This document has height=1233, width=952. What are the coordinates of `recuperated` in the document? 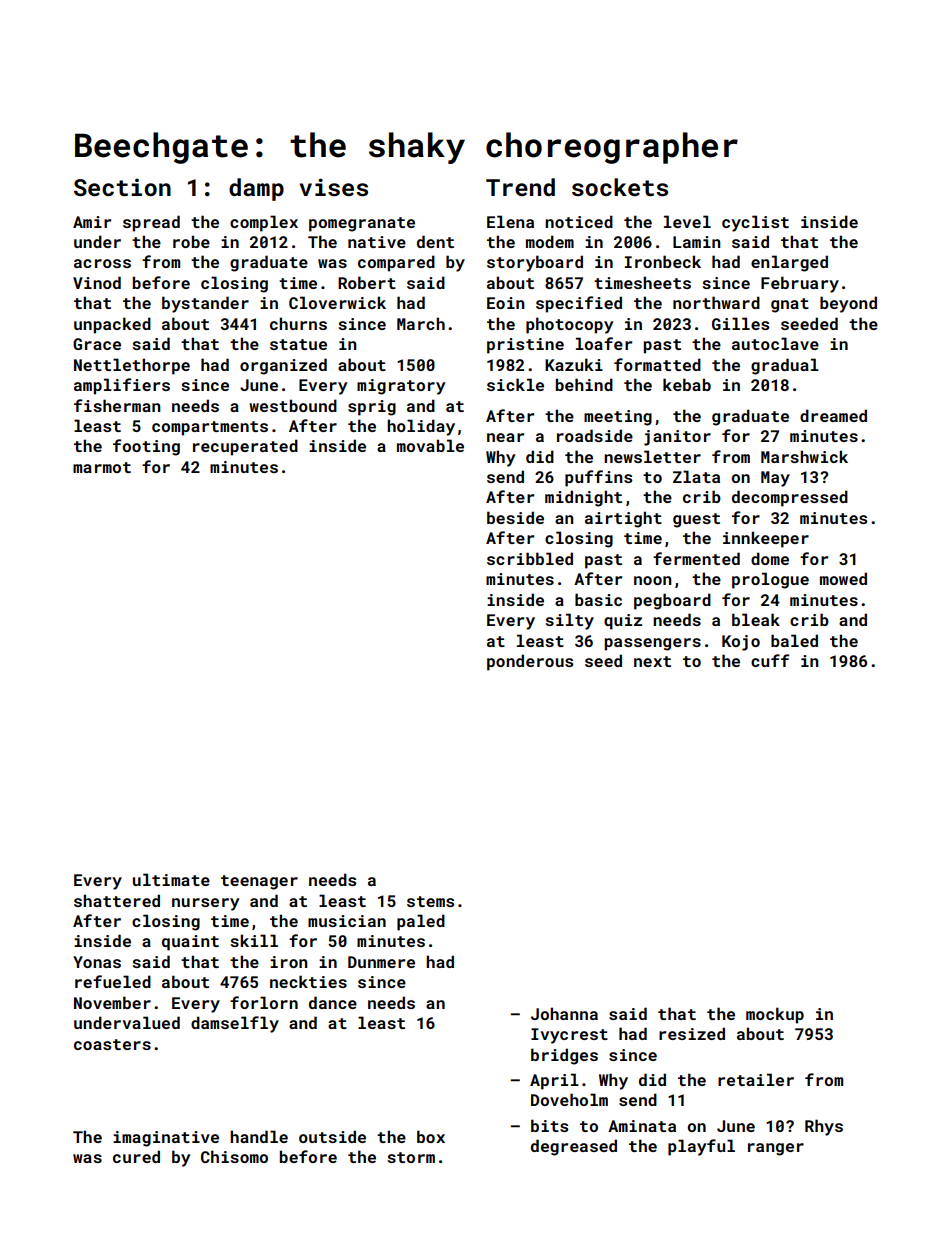 It's located at (245, 447).
